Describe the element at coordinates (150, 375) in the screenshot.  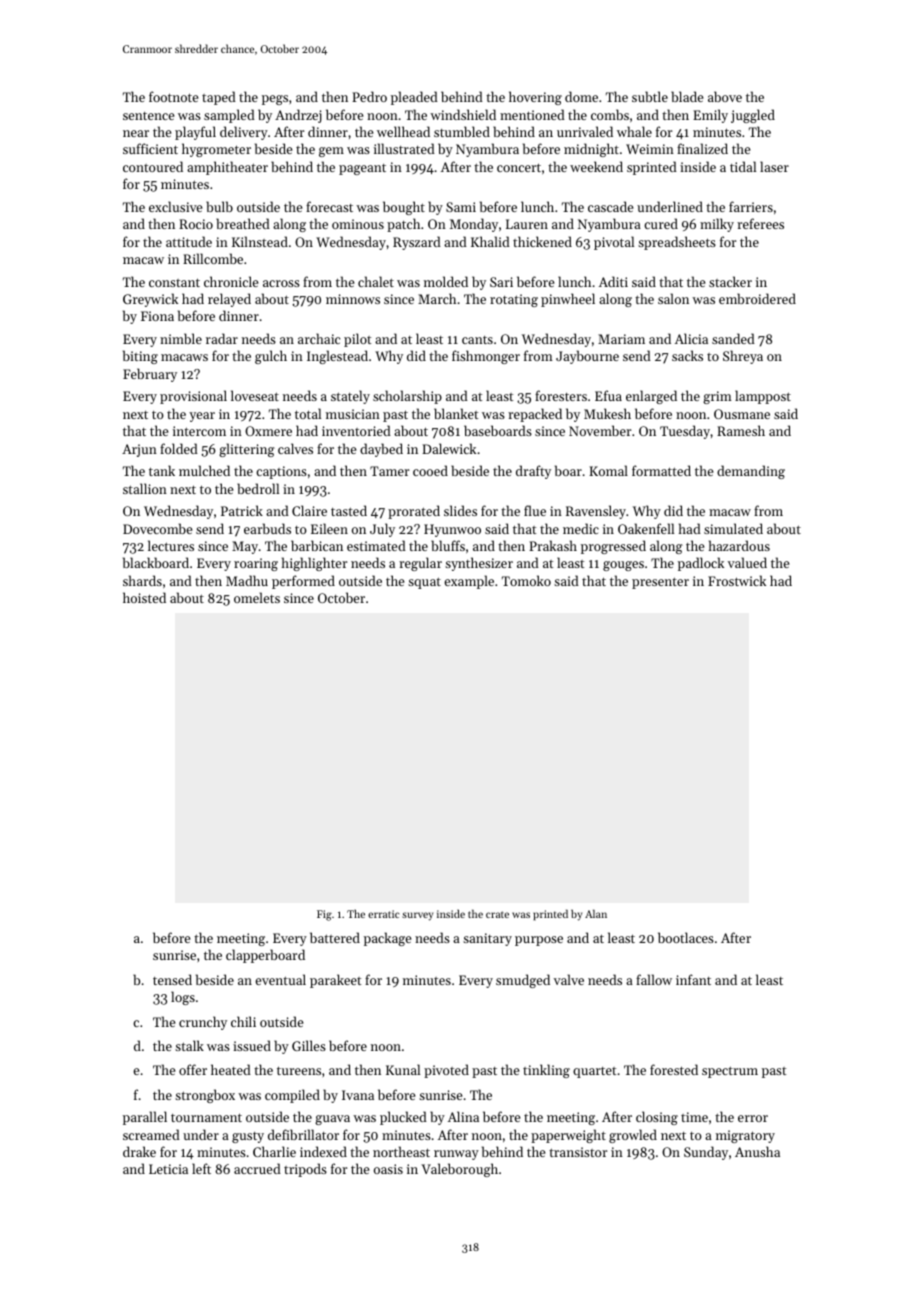
I see `February` at that location.
